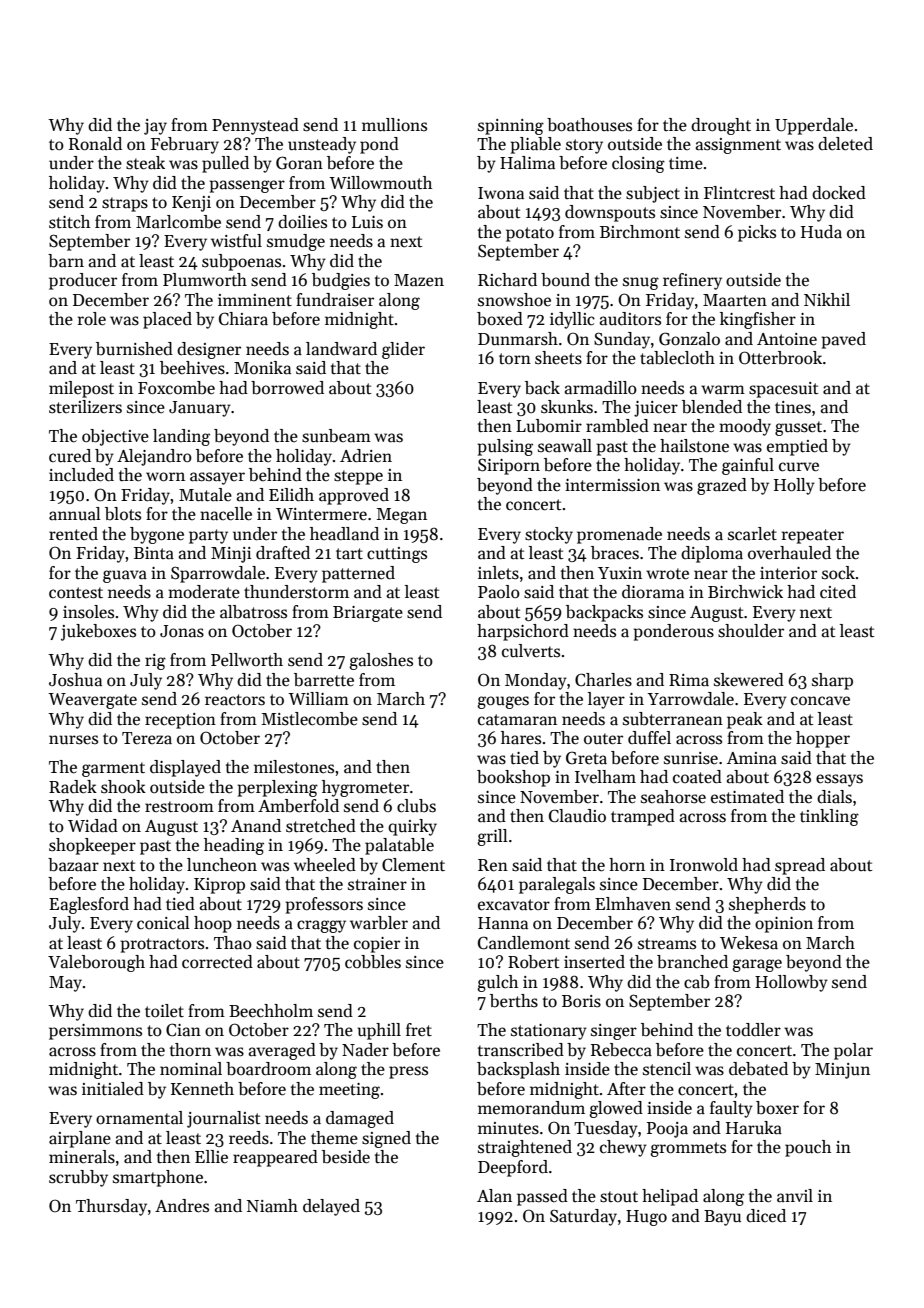  Describe the element at coordinates (794, 486) in the document. I see `Holly` at that location.
